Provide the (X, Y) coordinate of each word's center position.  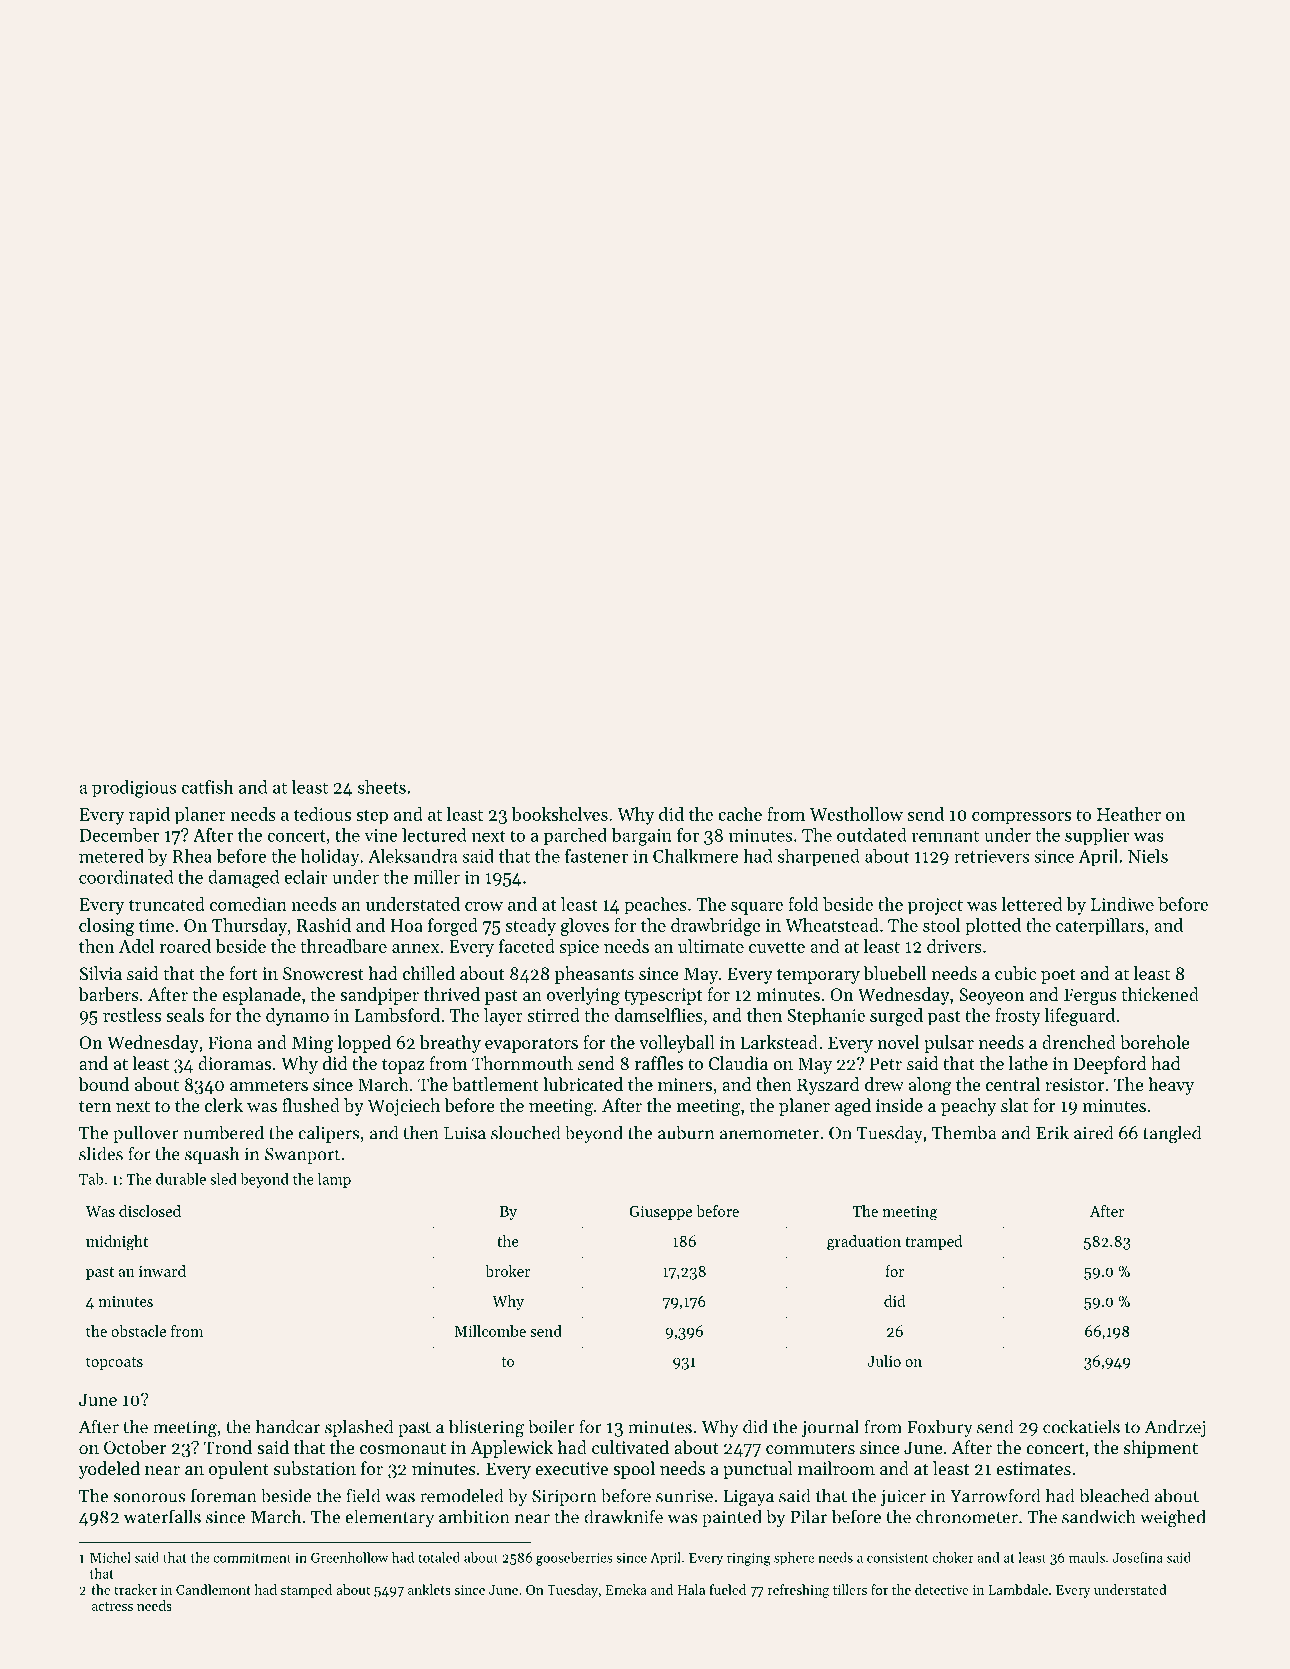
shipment (1161, 1449)
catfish (207, 787)
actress (112, 1606)
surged (896, 1017)
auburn (686, 1132)
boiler (551, 1426)
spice (579, 948)
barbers (109, 994)
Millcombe (490, 1331)
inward (162, 1271)
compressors (1021, 818)
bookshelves (560, 814)
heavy (1171, 1086)
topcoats (114, 1363)
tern (95, 1106)
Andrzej (1175, 1428)
